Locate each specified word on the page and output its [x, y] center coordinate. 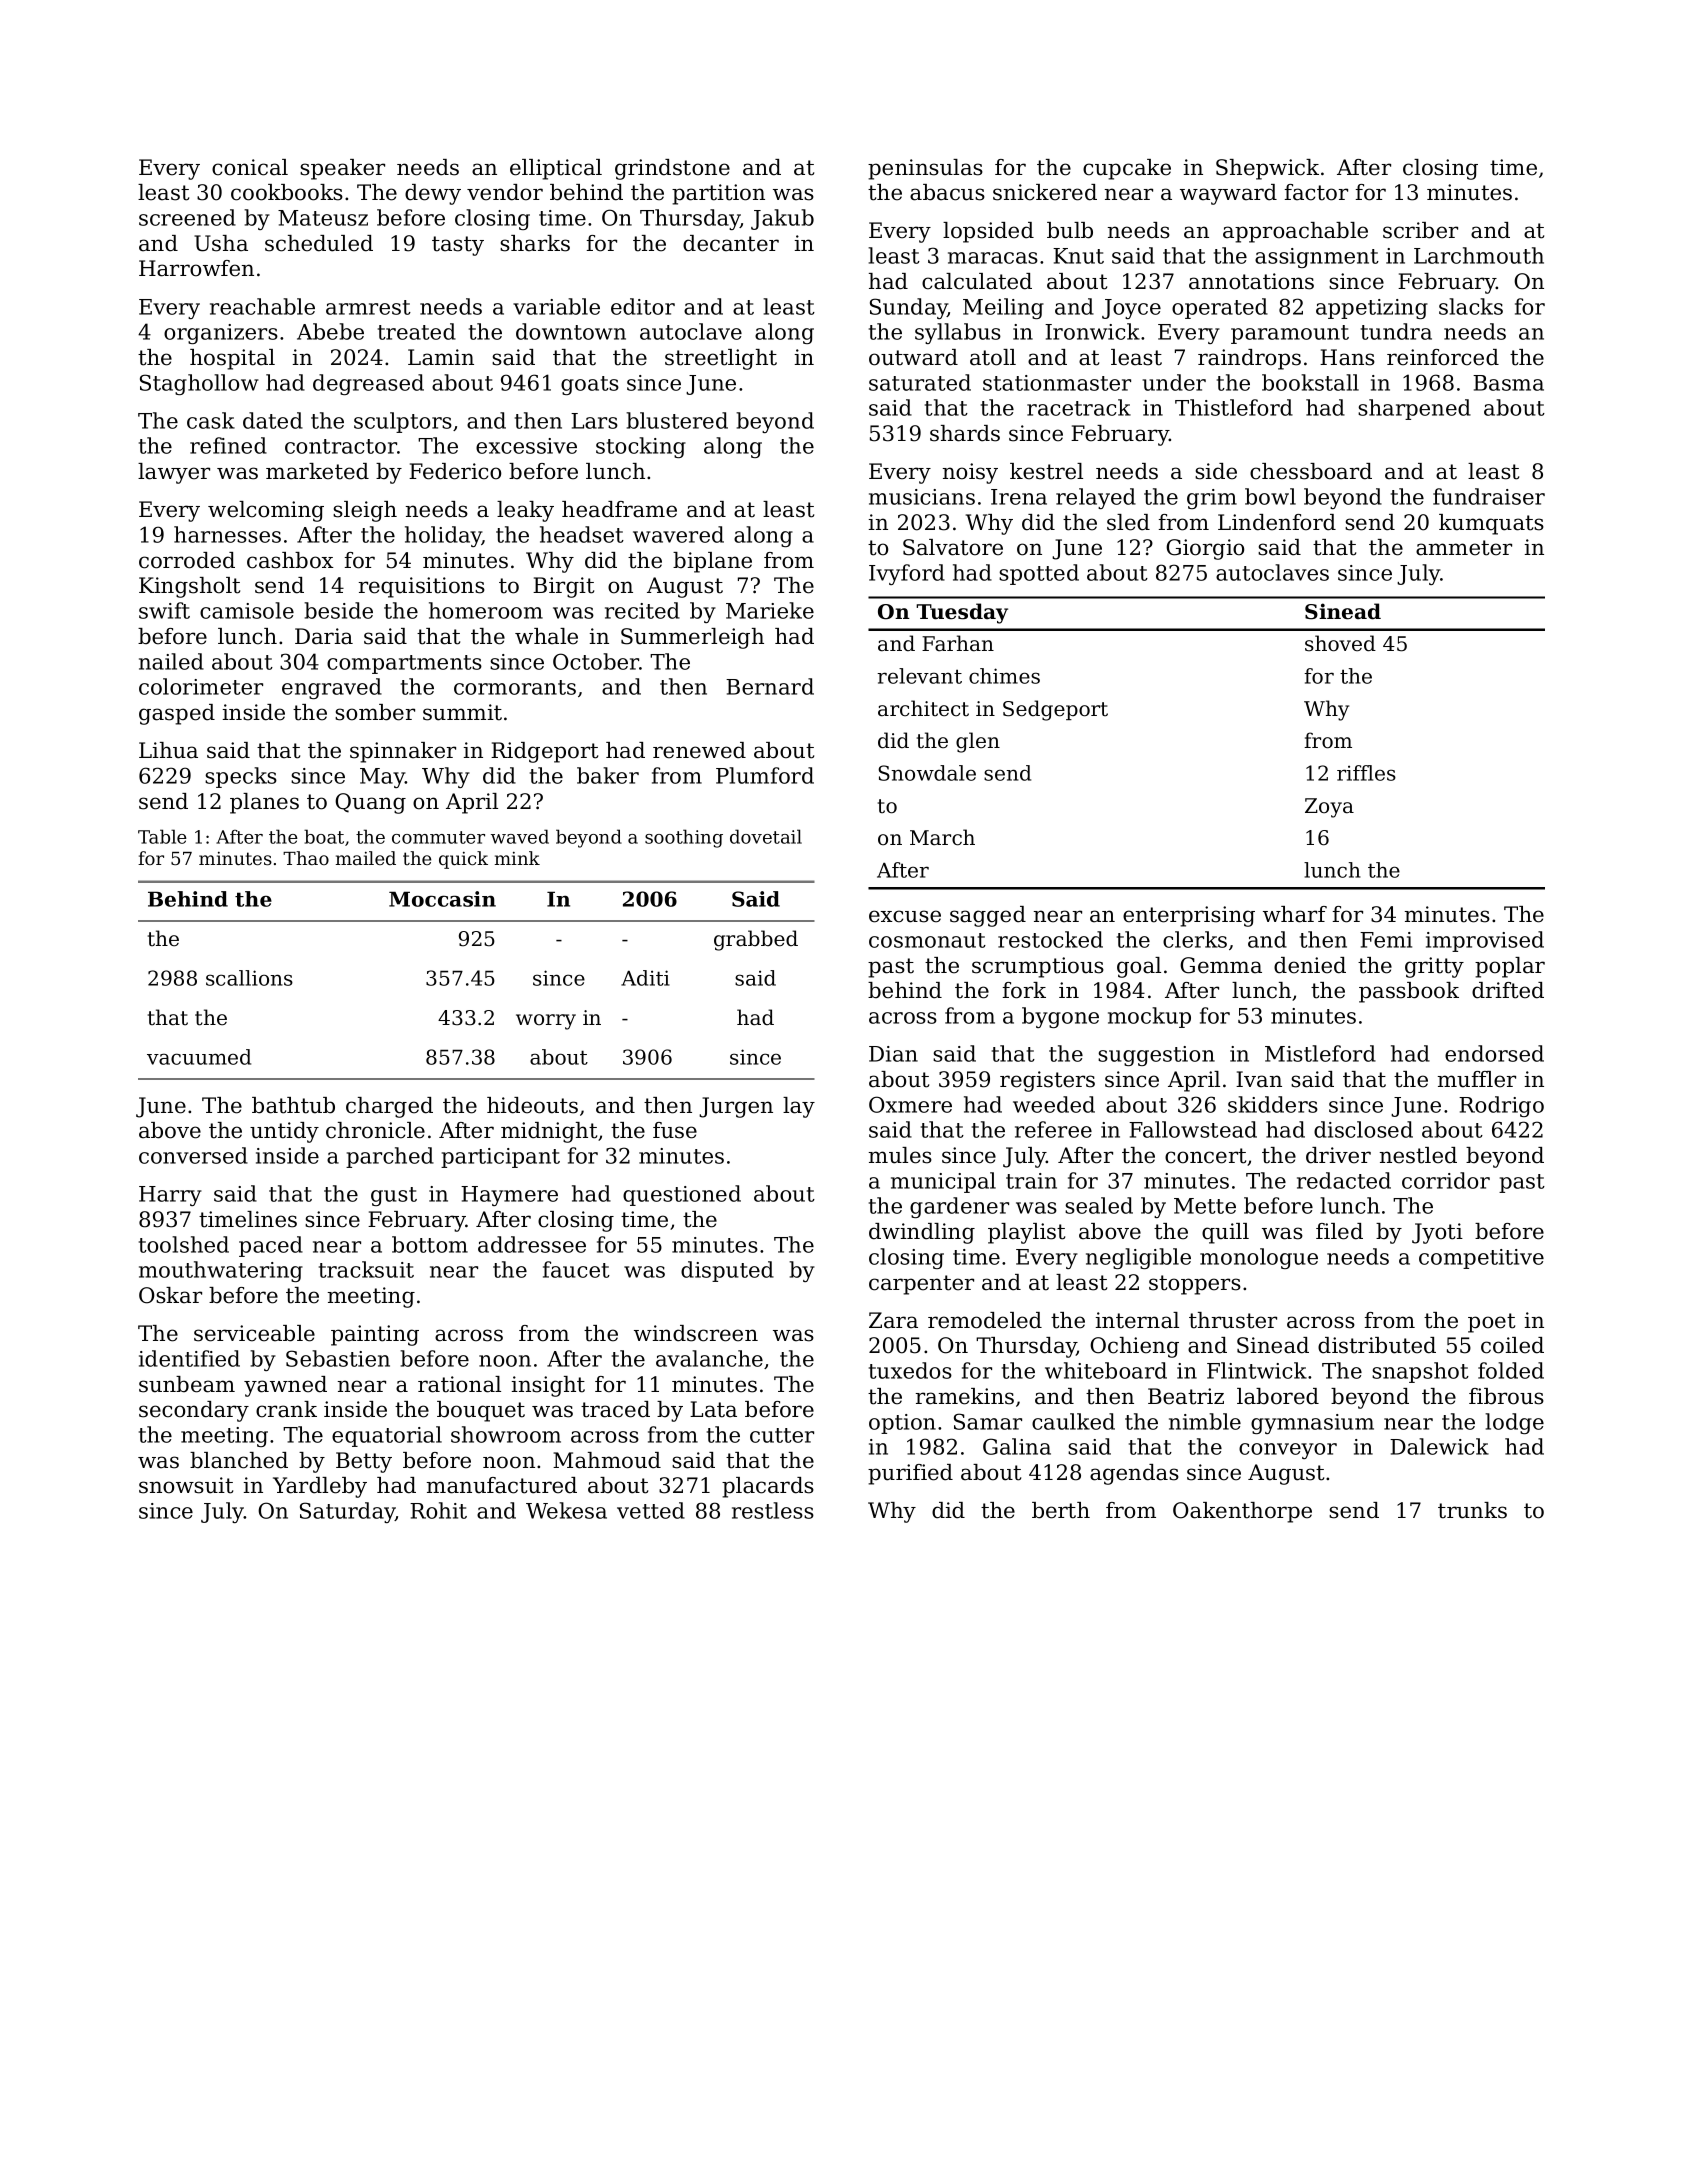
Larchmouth [1479, 255]
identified [189, 1358]
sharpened [1414, 409]
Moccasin [442, 899]
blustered [677, 420]
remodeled [985, 1320]
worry [546, 1022]
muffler [1477, 1079]
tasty [458, 246]
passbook [1409, 992]
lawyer [174, 473]
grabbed [756, 940]
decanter [731, 243]
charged [389, 1107]
